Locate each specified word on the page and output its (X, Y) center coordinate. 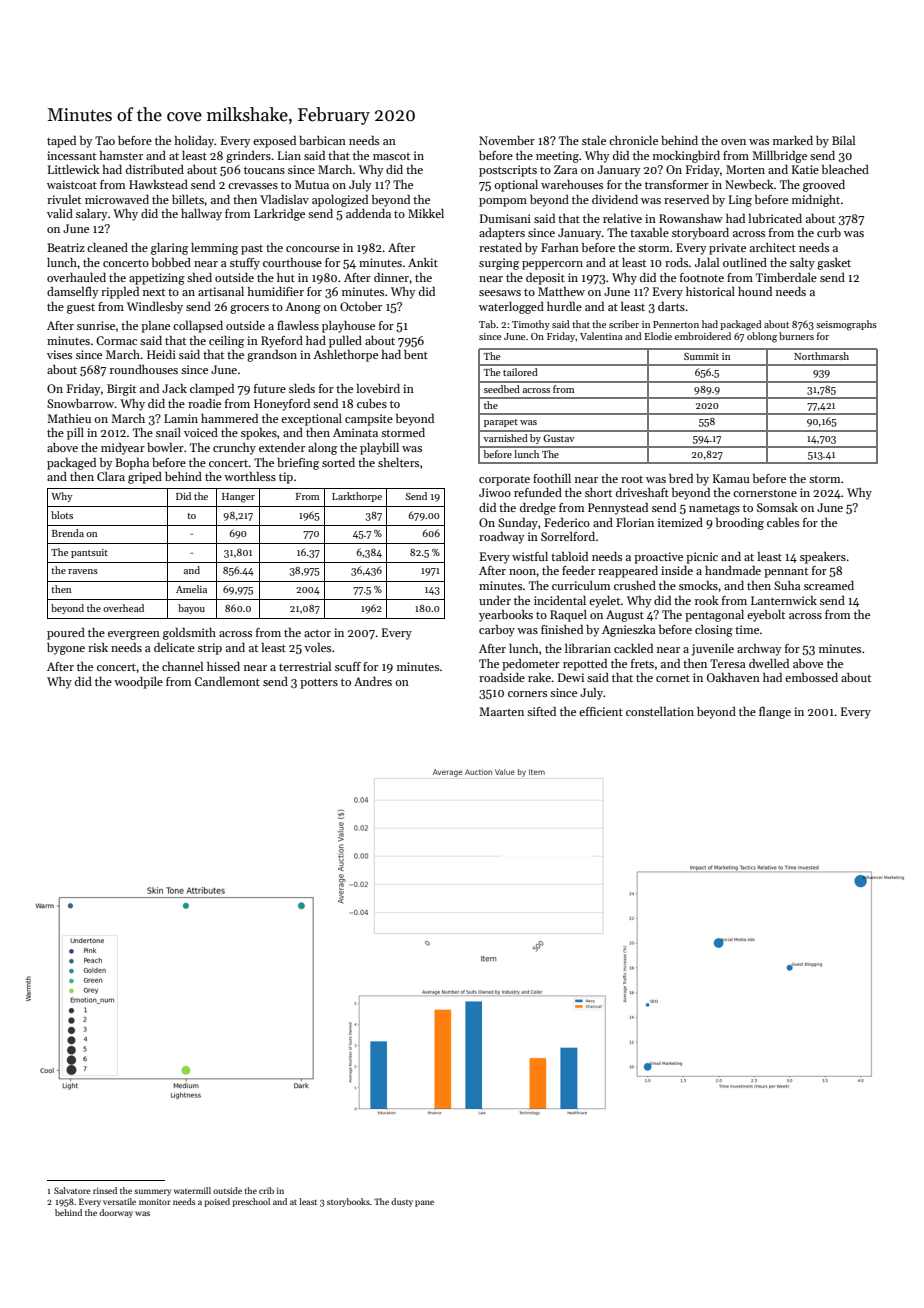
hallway (201, 215)
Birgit (121, 390)
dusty (402, 1202)
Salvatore (72, 1190)
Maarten (501, 711)
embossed (811, 677)
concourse (313, 249)
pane (424, 1203)
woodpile (138, 683)
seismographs (846, 325)
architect (773, 247)
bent (416, 354)
